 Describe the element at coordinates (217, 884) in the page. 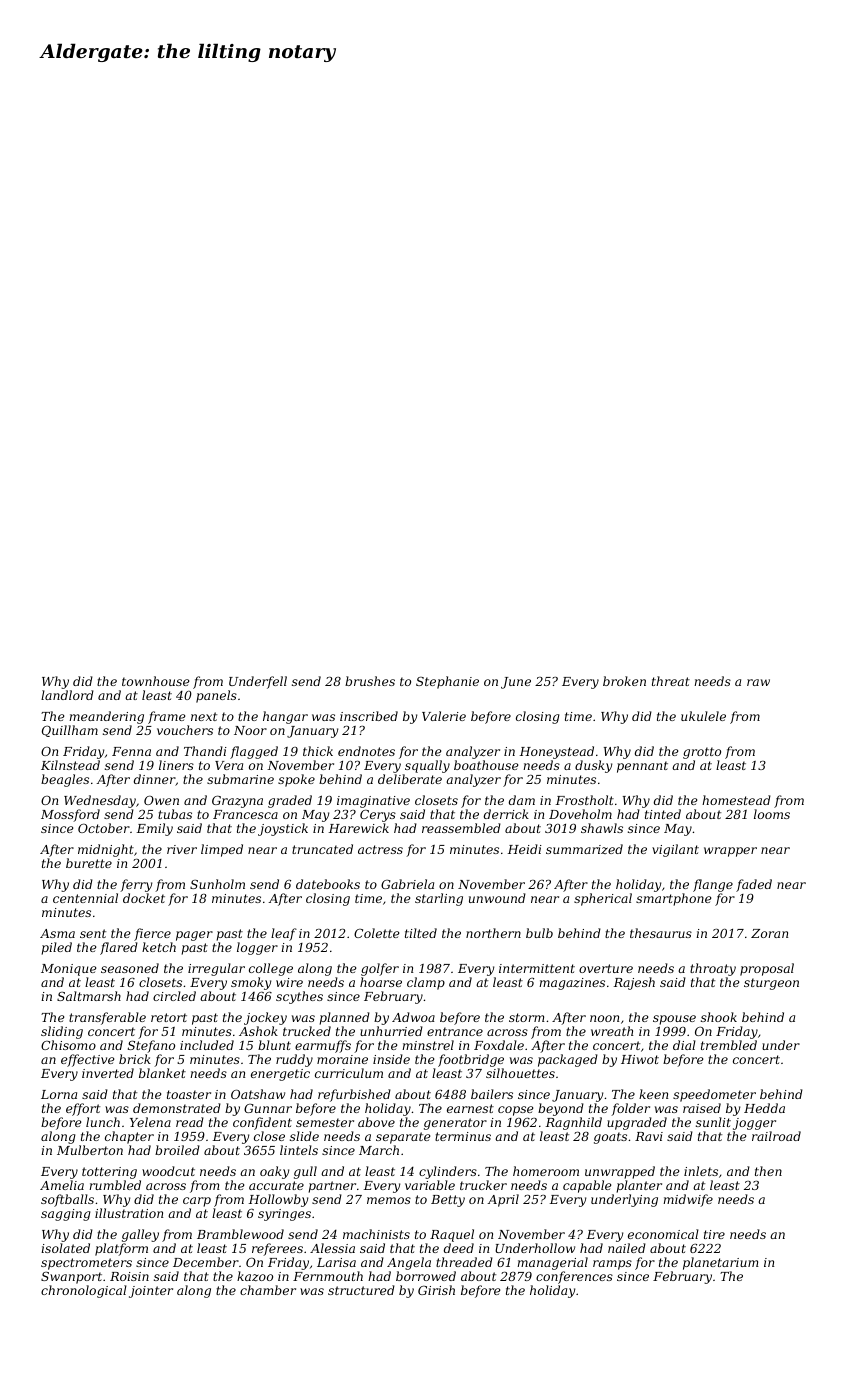

I see `Sunholm` at that location.
